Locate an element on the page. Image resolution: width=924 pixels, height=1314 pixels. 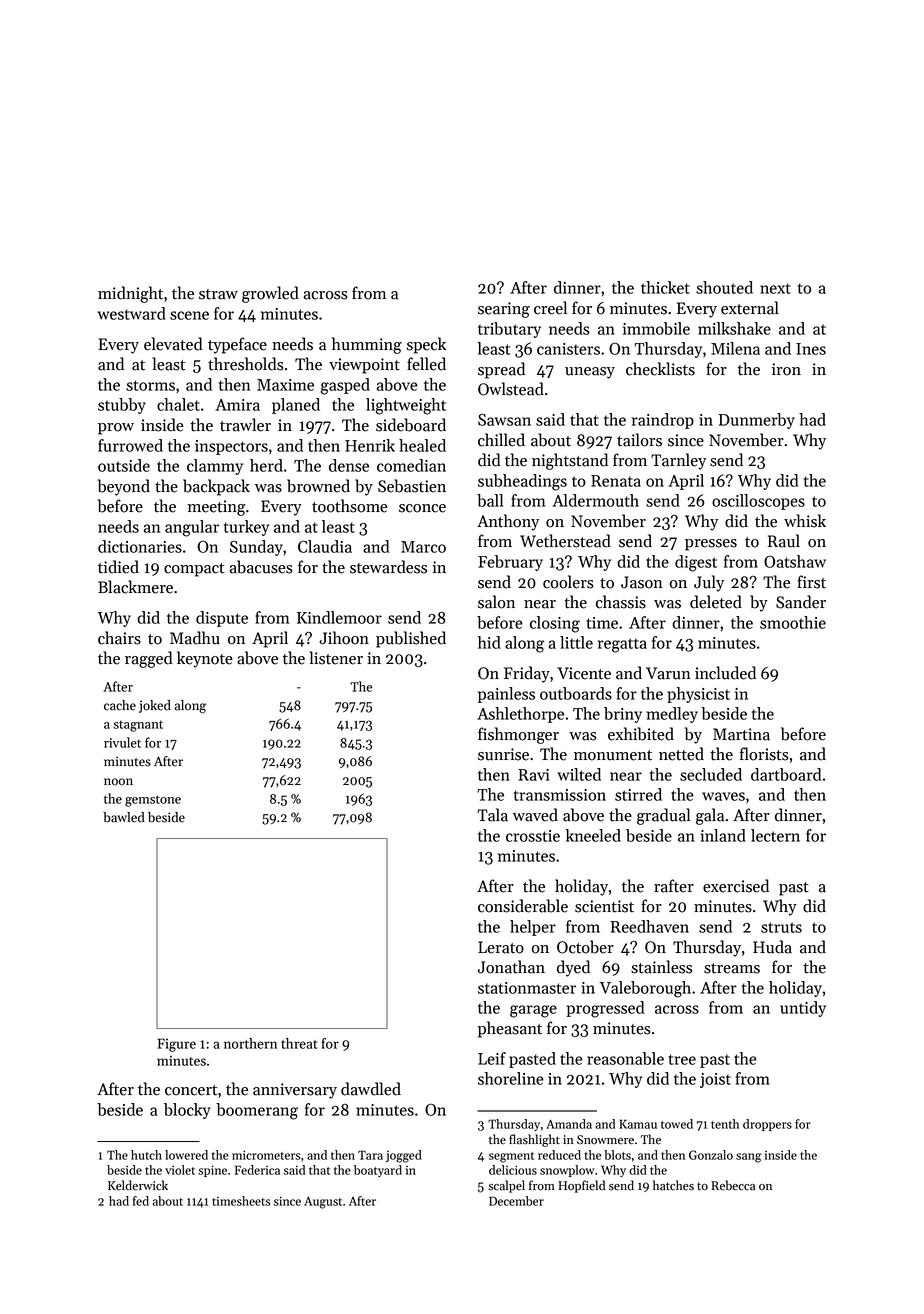
crosstie is located at coordinates (533, 836).
